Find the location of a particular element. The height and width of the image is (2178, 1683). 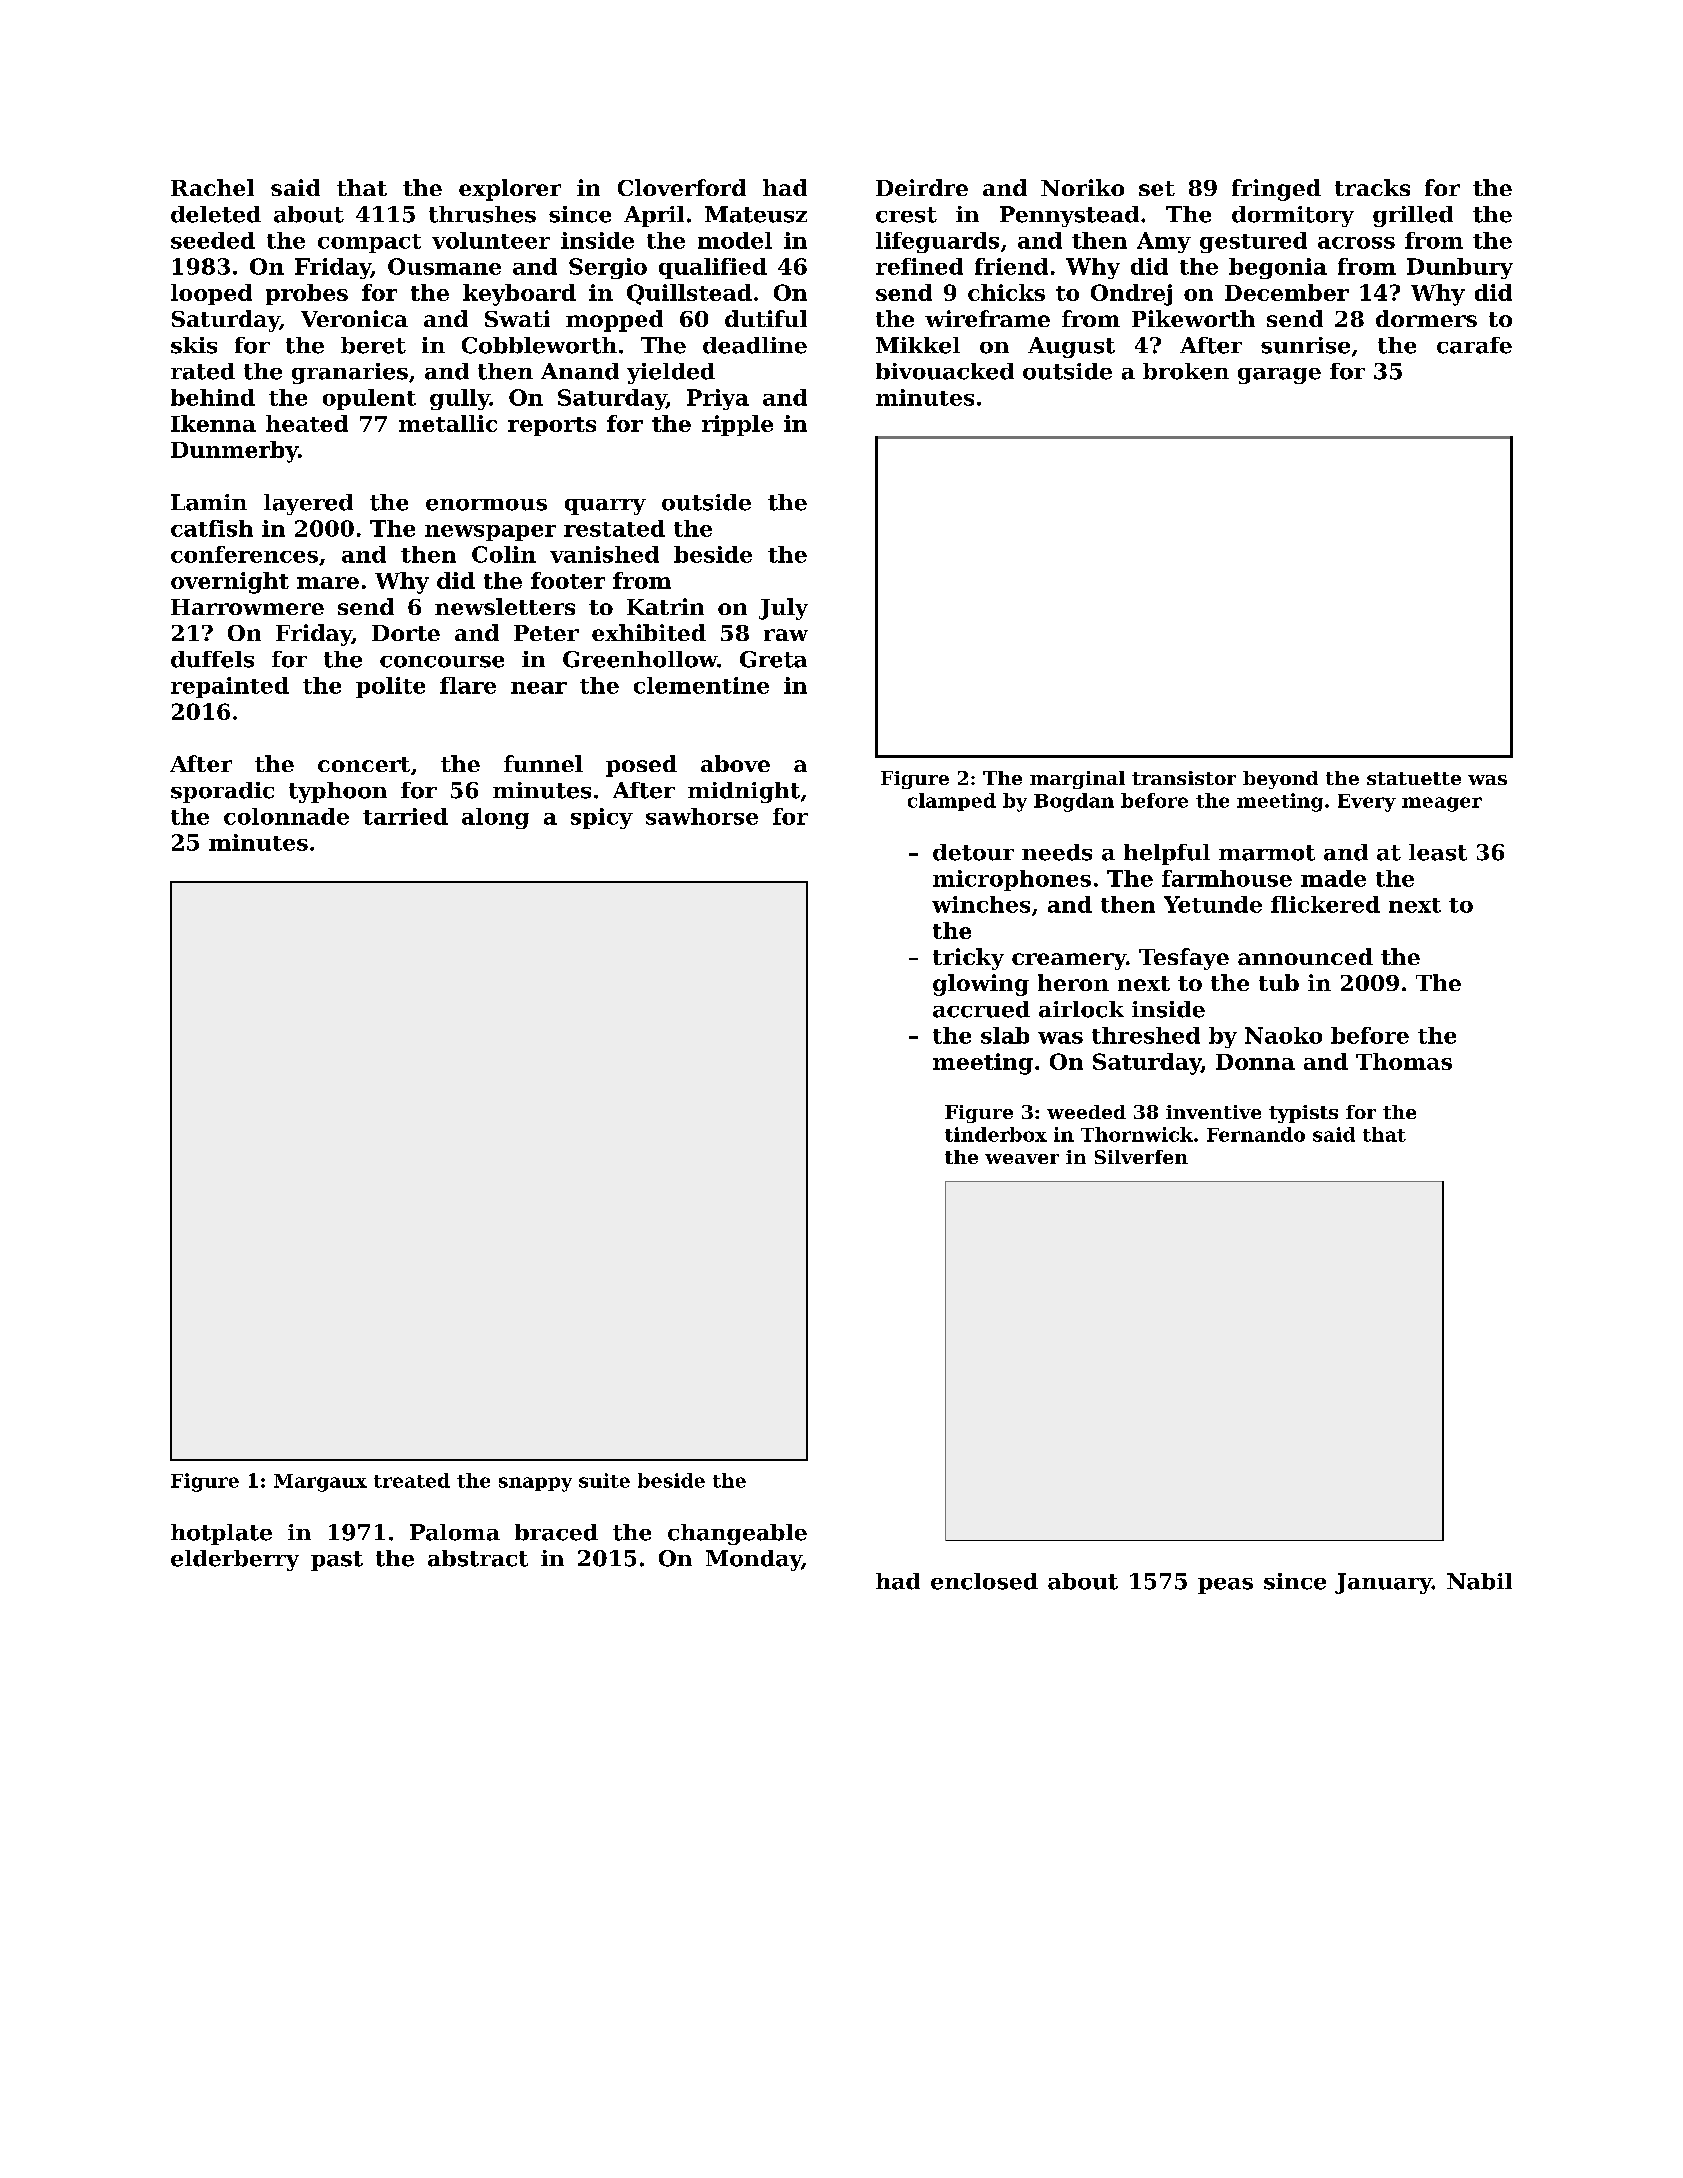

Quillstead is located at coordinates (689, 294).
